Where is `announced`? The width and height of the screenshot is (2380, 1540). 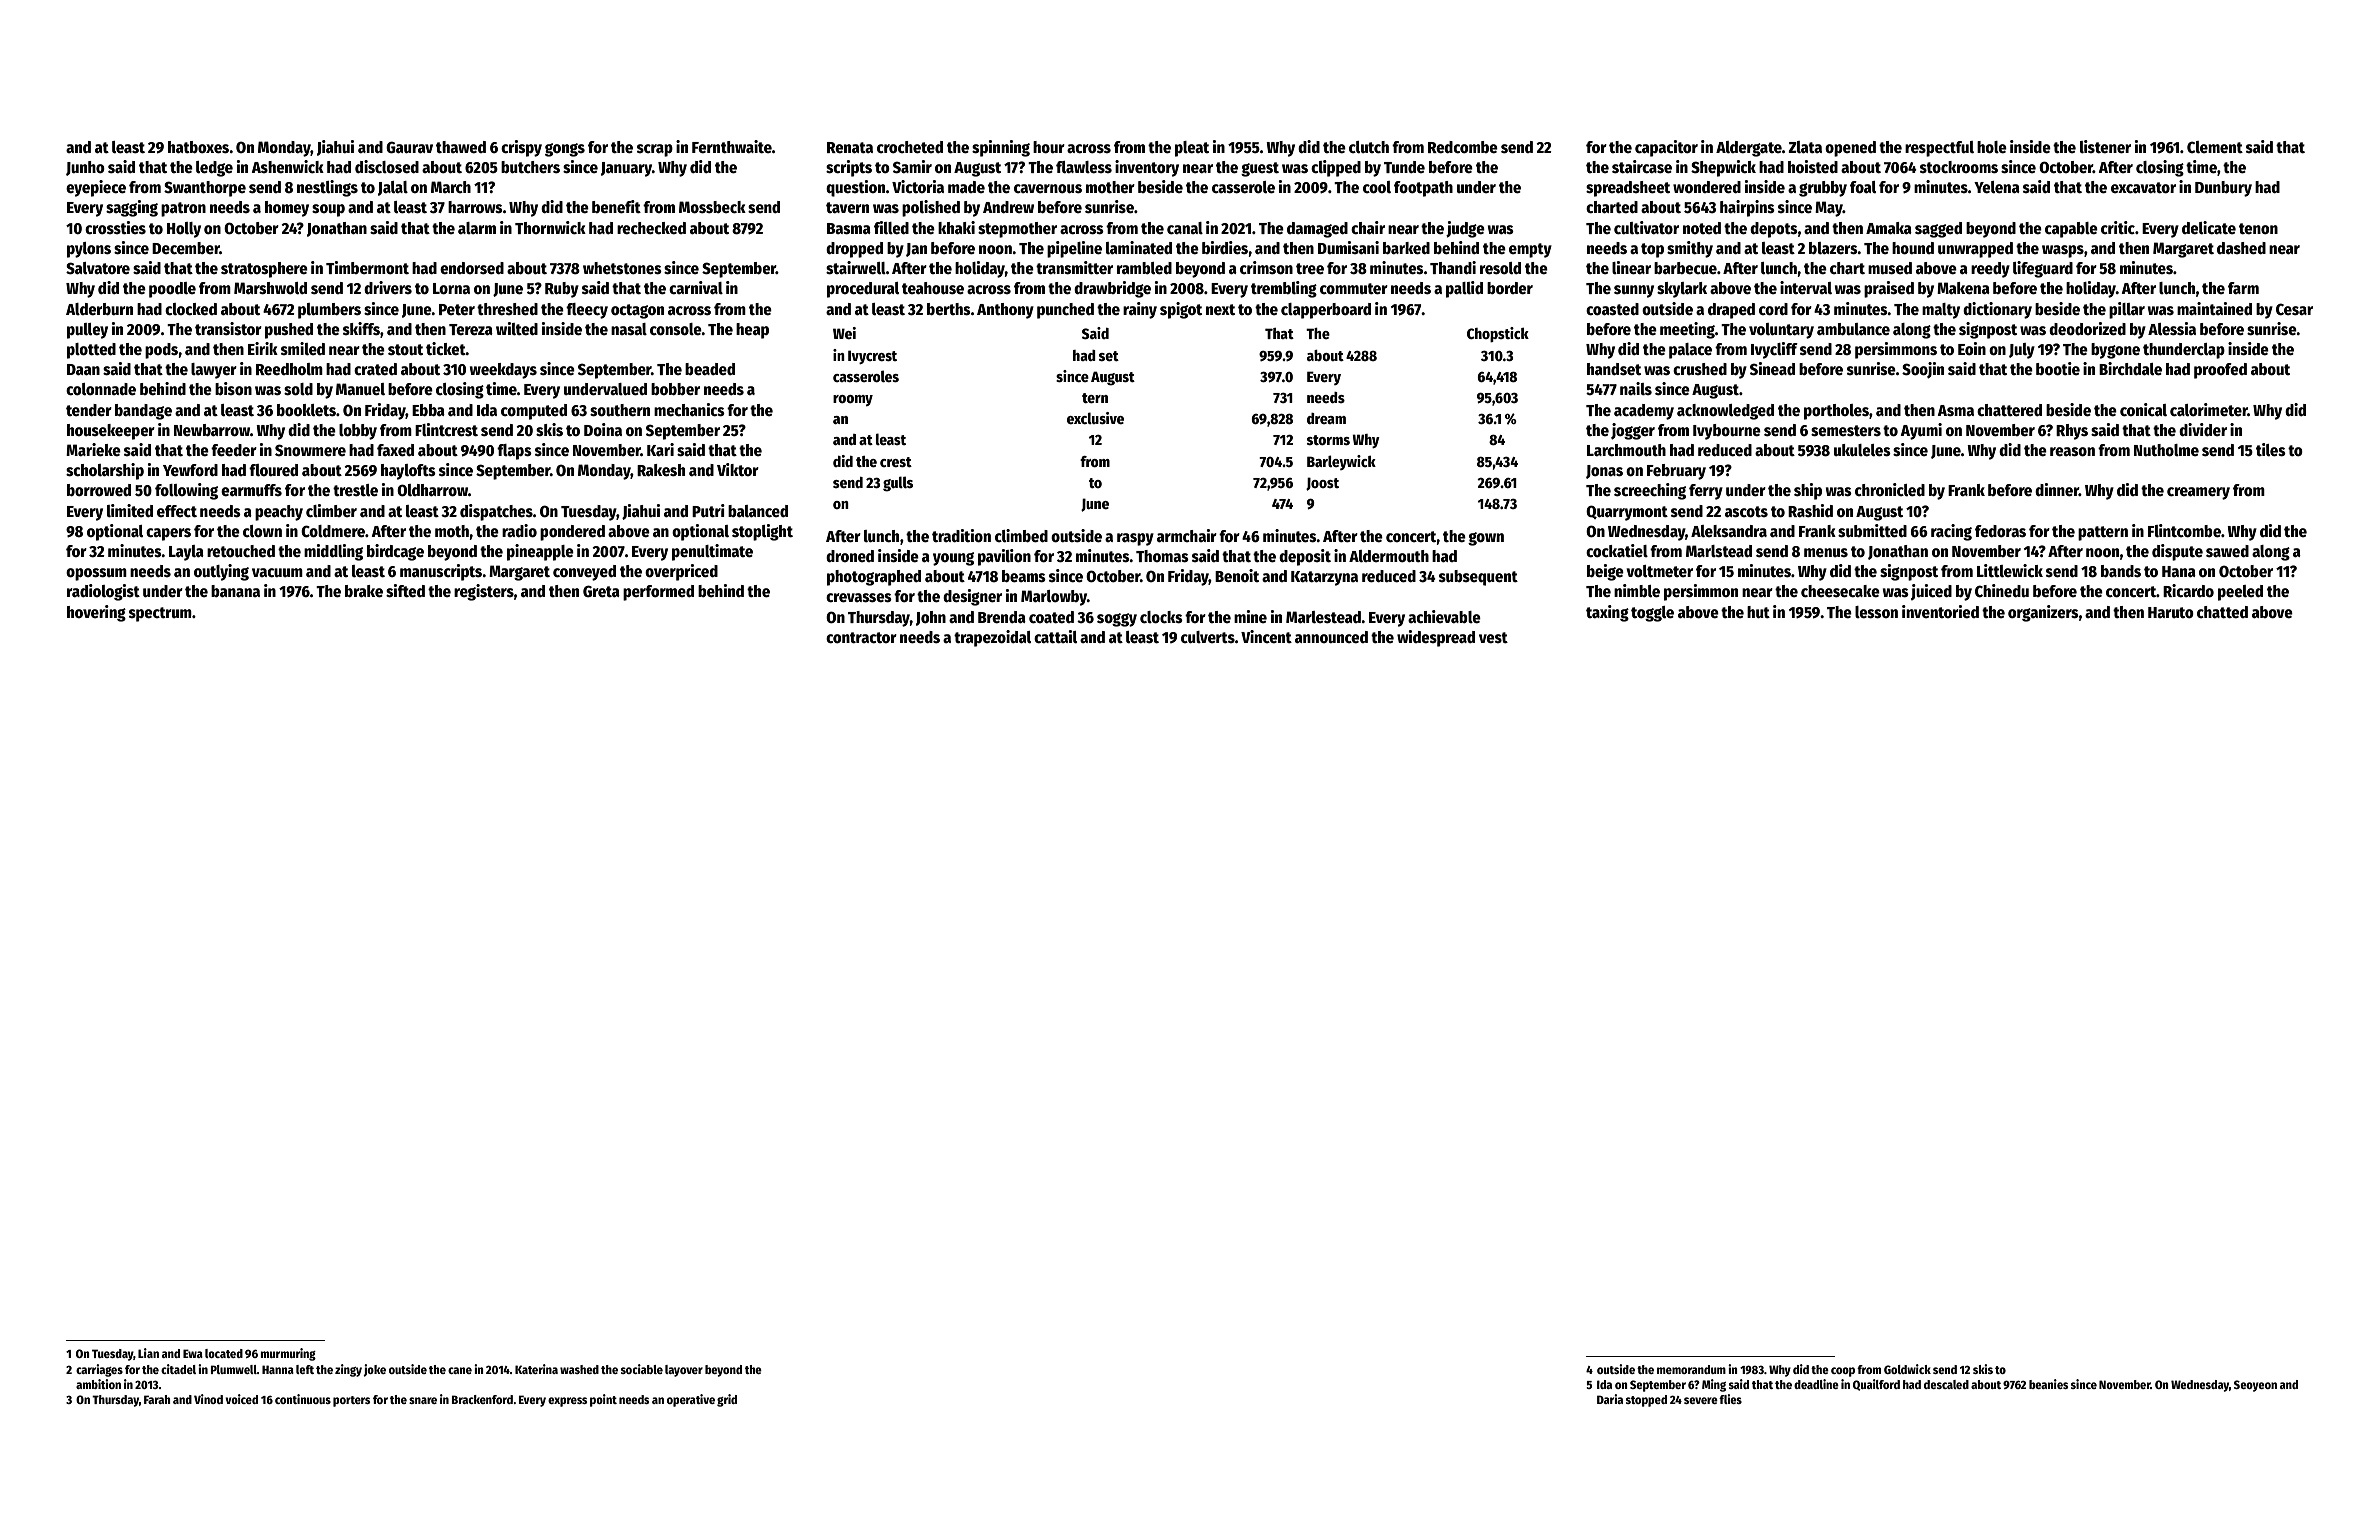 announced is located at coordinates (1331, 637).
